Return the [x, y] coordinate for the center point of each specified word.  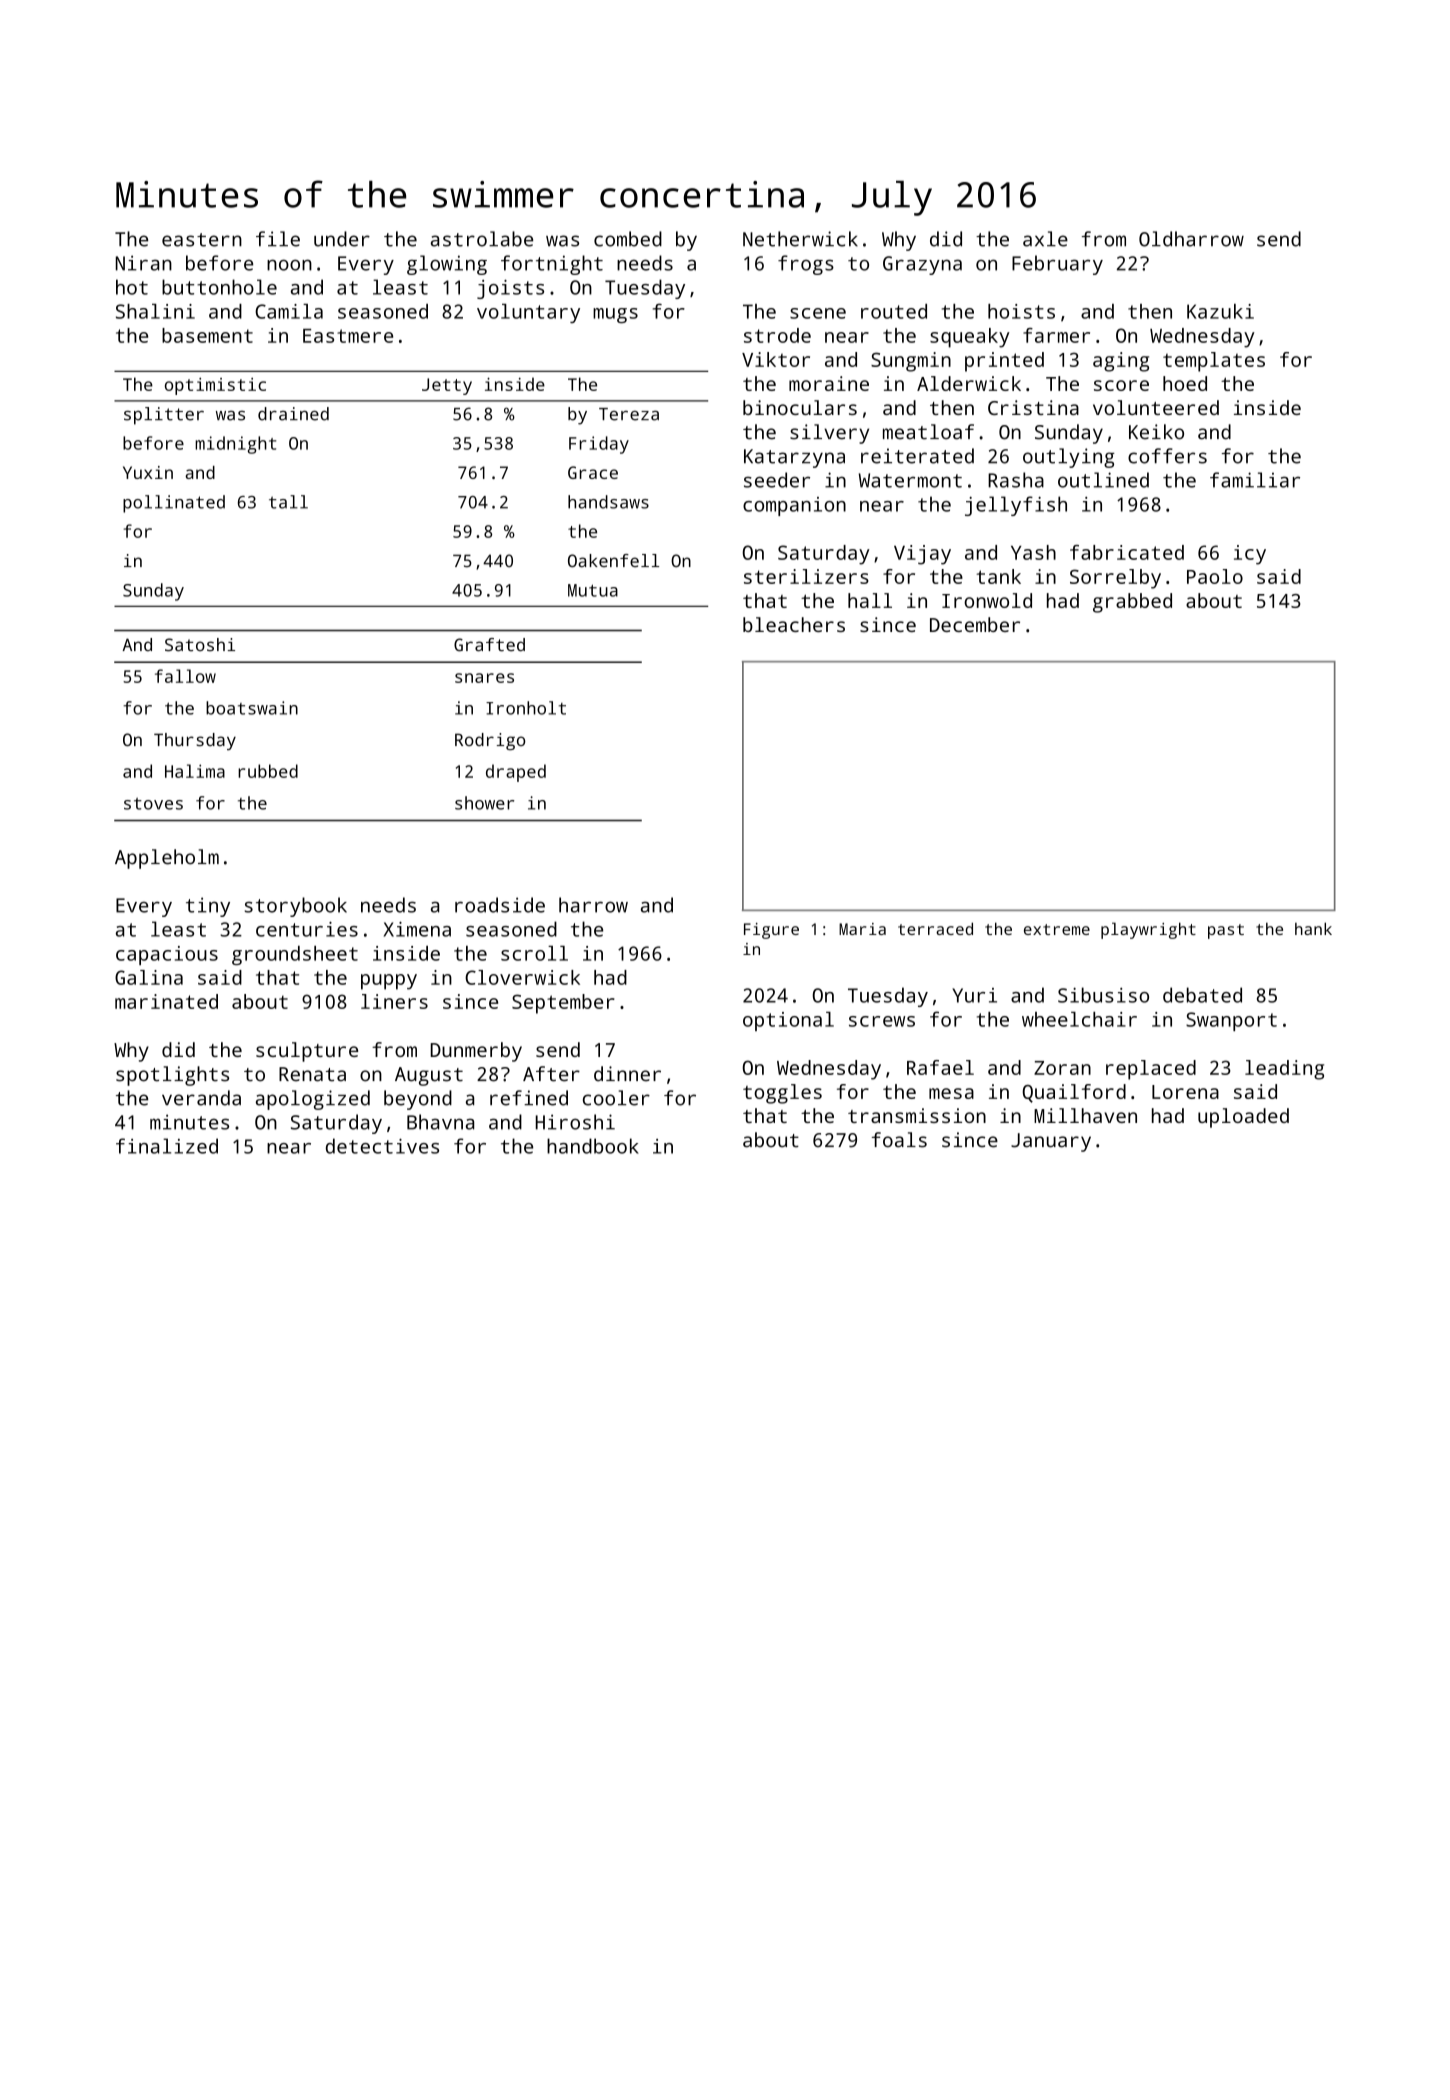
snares [484, 678]
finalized [167, 1146]
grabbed [1132, 603]
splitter [164, 416]
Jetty [447, 386]
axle [1045, 239]
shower [484, 803]
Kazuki [1220, 311]
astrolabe [482, 239]
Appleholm [167, 859]
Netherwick [800, 239]
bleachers [794, 624]
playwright [1148, 930]
